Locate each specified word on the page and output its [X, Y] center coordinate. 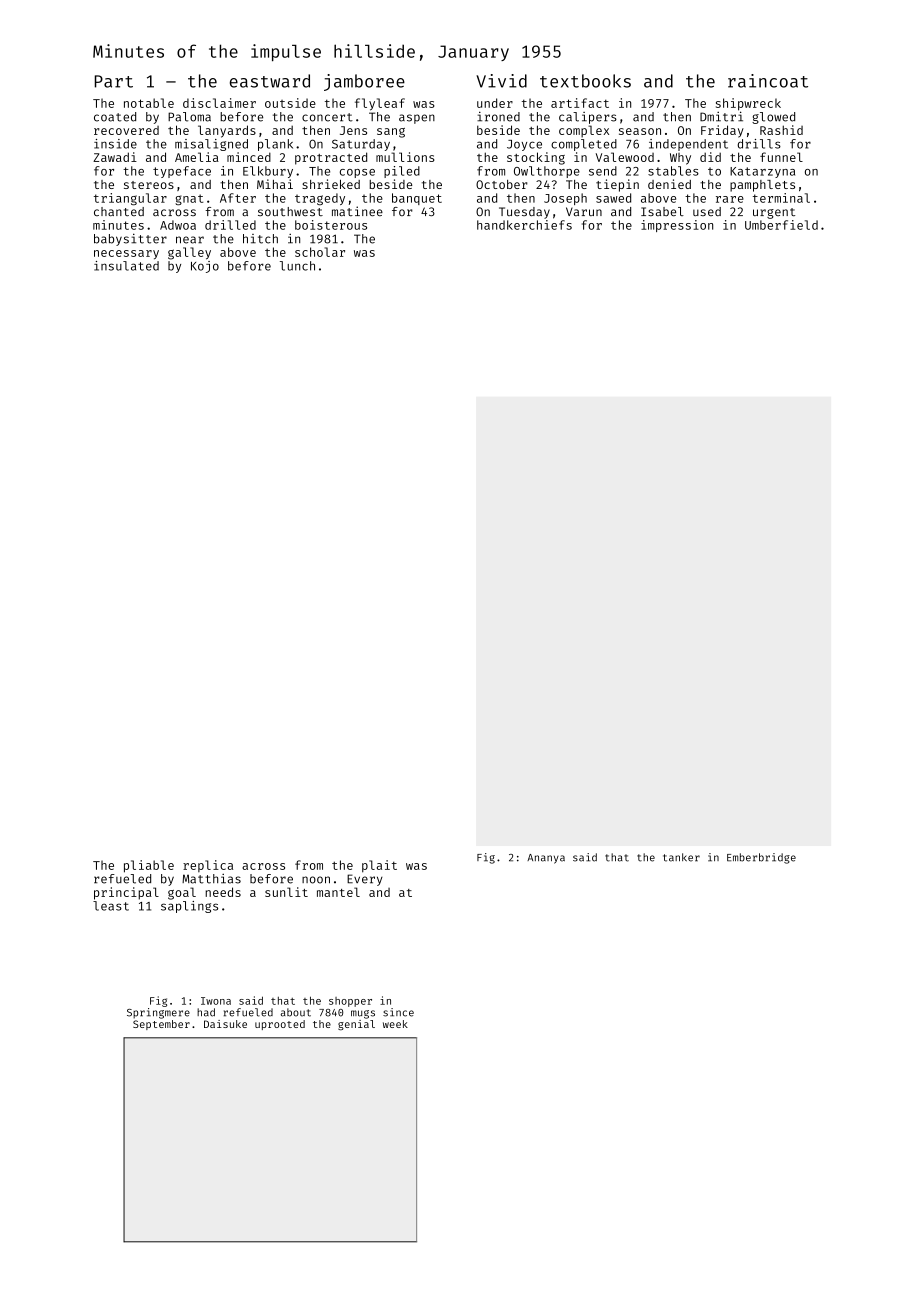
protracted [331, 158]
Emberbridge [761, 858]
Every [365, 880]
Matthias [211, 879]
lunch [297, 266]
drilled [230, 225]
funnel [781, 157]
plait [379, 866]
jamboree [364, 82]
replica [208, 866]
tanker [681, 857]
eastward [270, 81]
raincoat [768, 81]
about [296, 1012]
